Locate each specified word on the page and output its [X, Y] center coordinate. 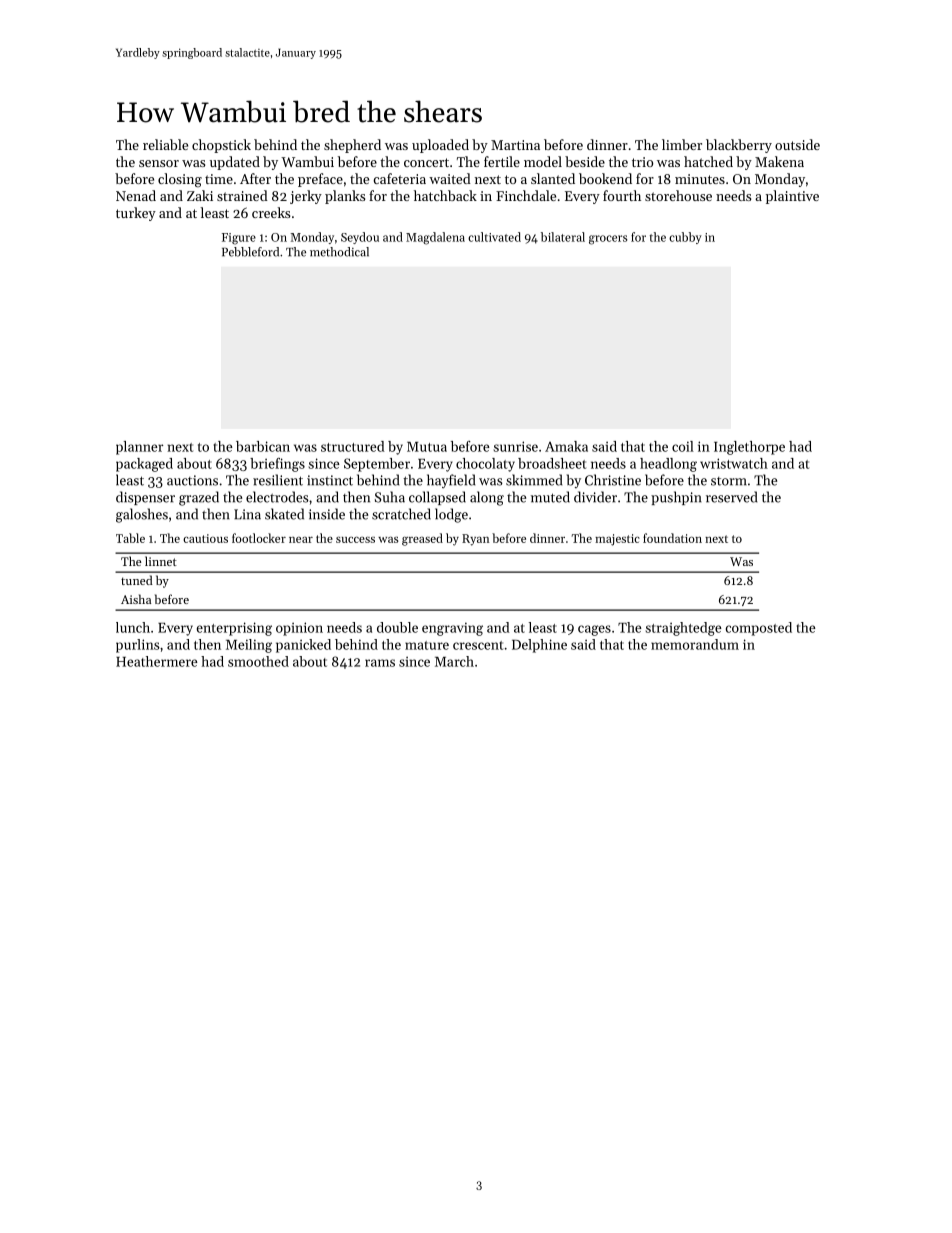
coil [683, 446]
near [301, 540]
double [397, 627]
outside [797, 144]
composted [759, 629]
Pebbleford [250, 252]
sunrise [516, 446]
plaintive [792, 197]
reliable [165, 144]
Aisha [136, 599]
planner [139, 448]
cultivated [494, 237]
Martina [515, 145]
